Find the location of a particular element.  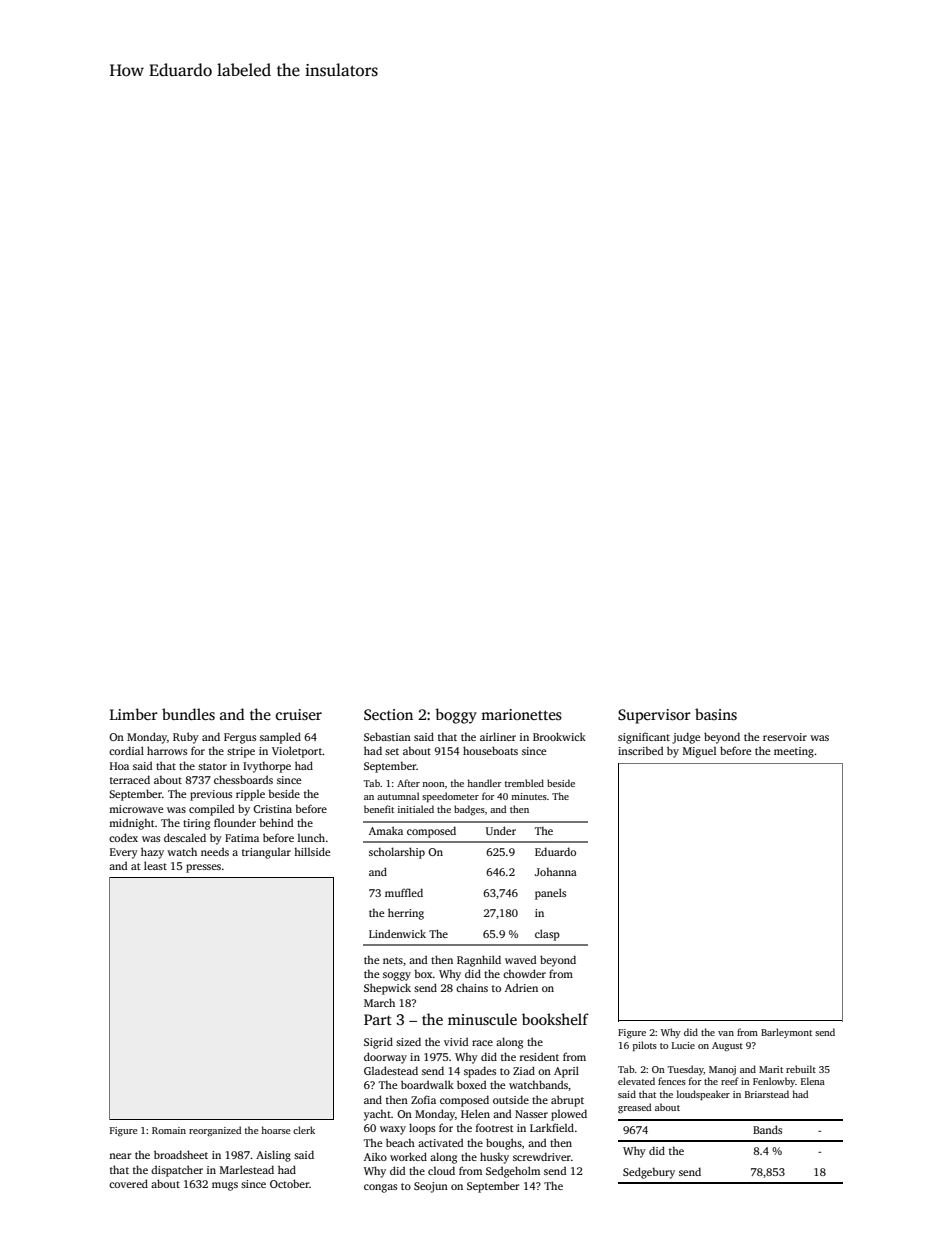

basins is located at coordinates (716, 714).
